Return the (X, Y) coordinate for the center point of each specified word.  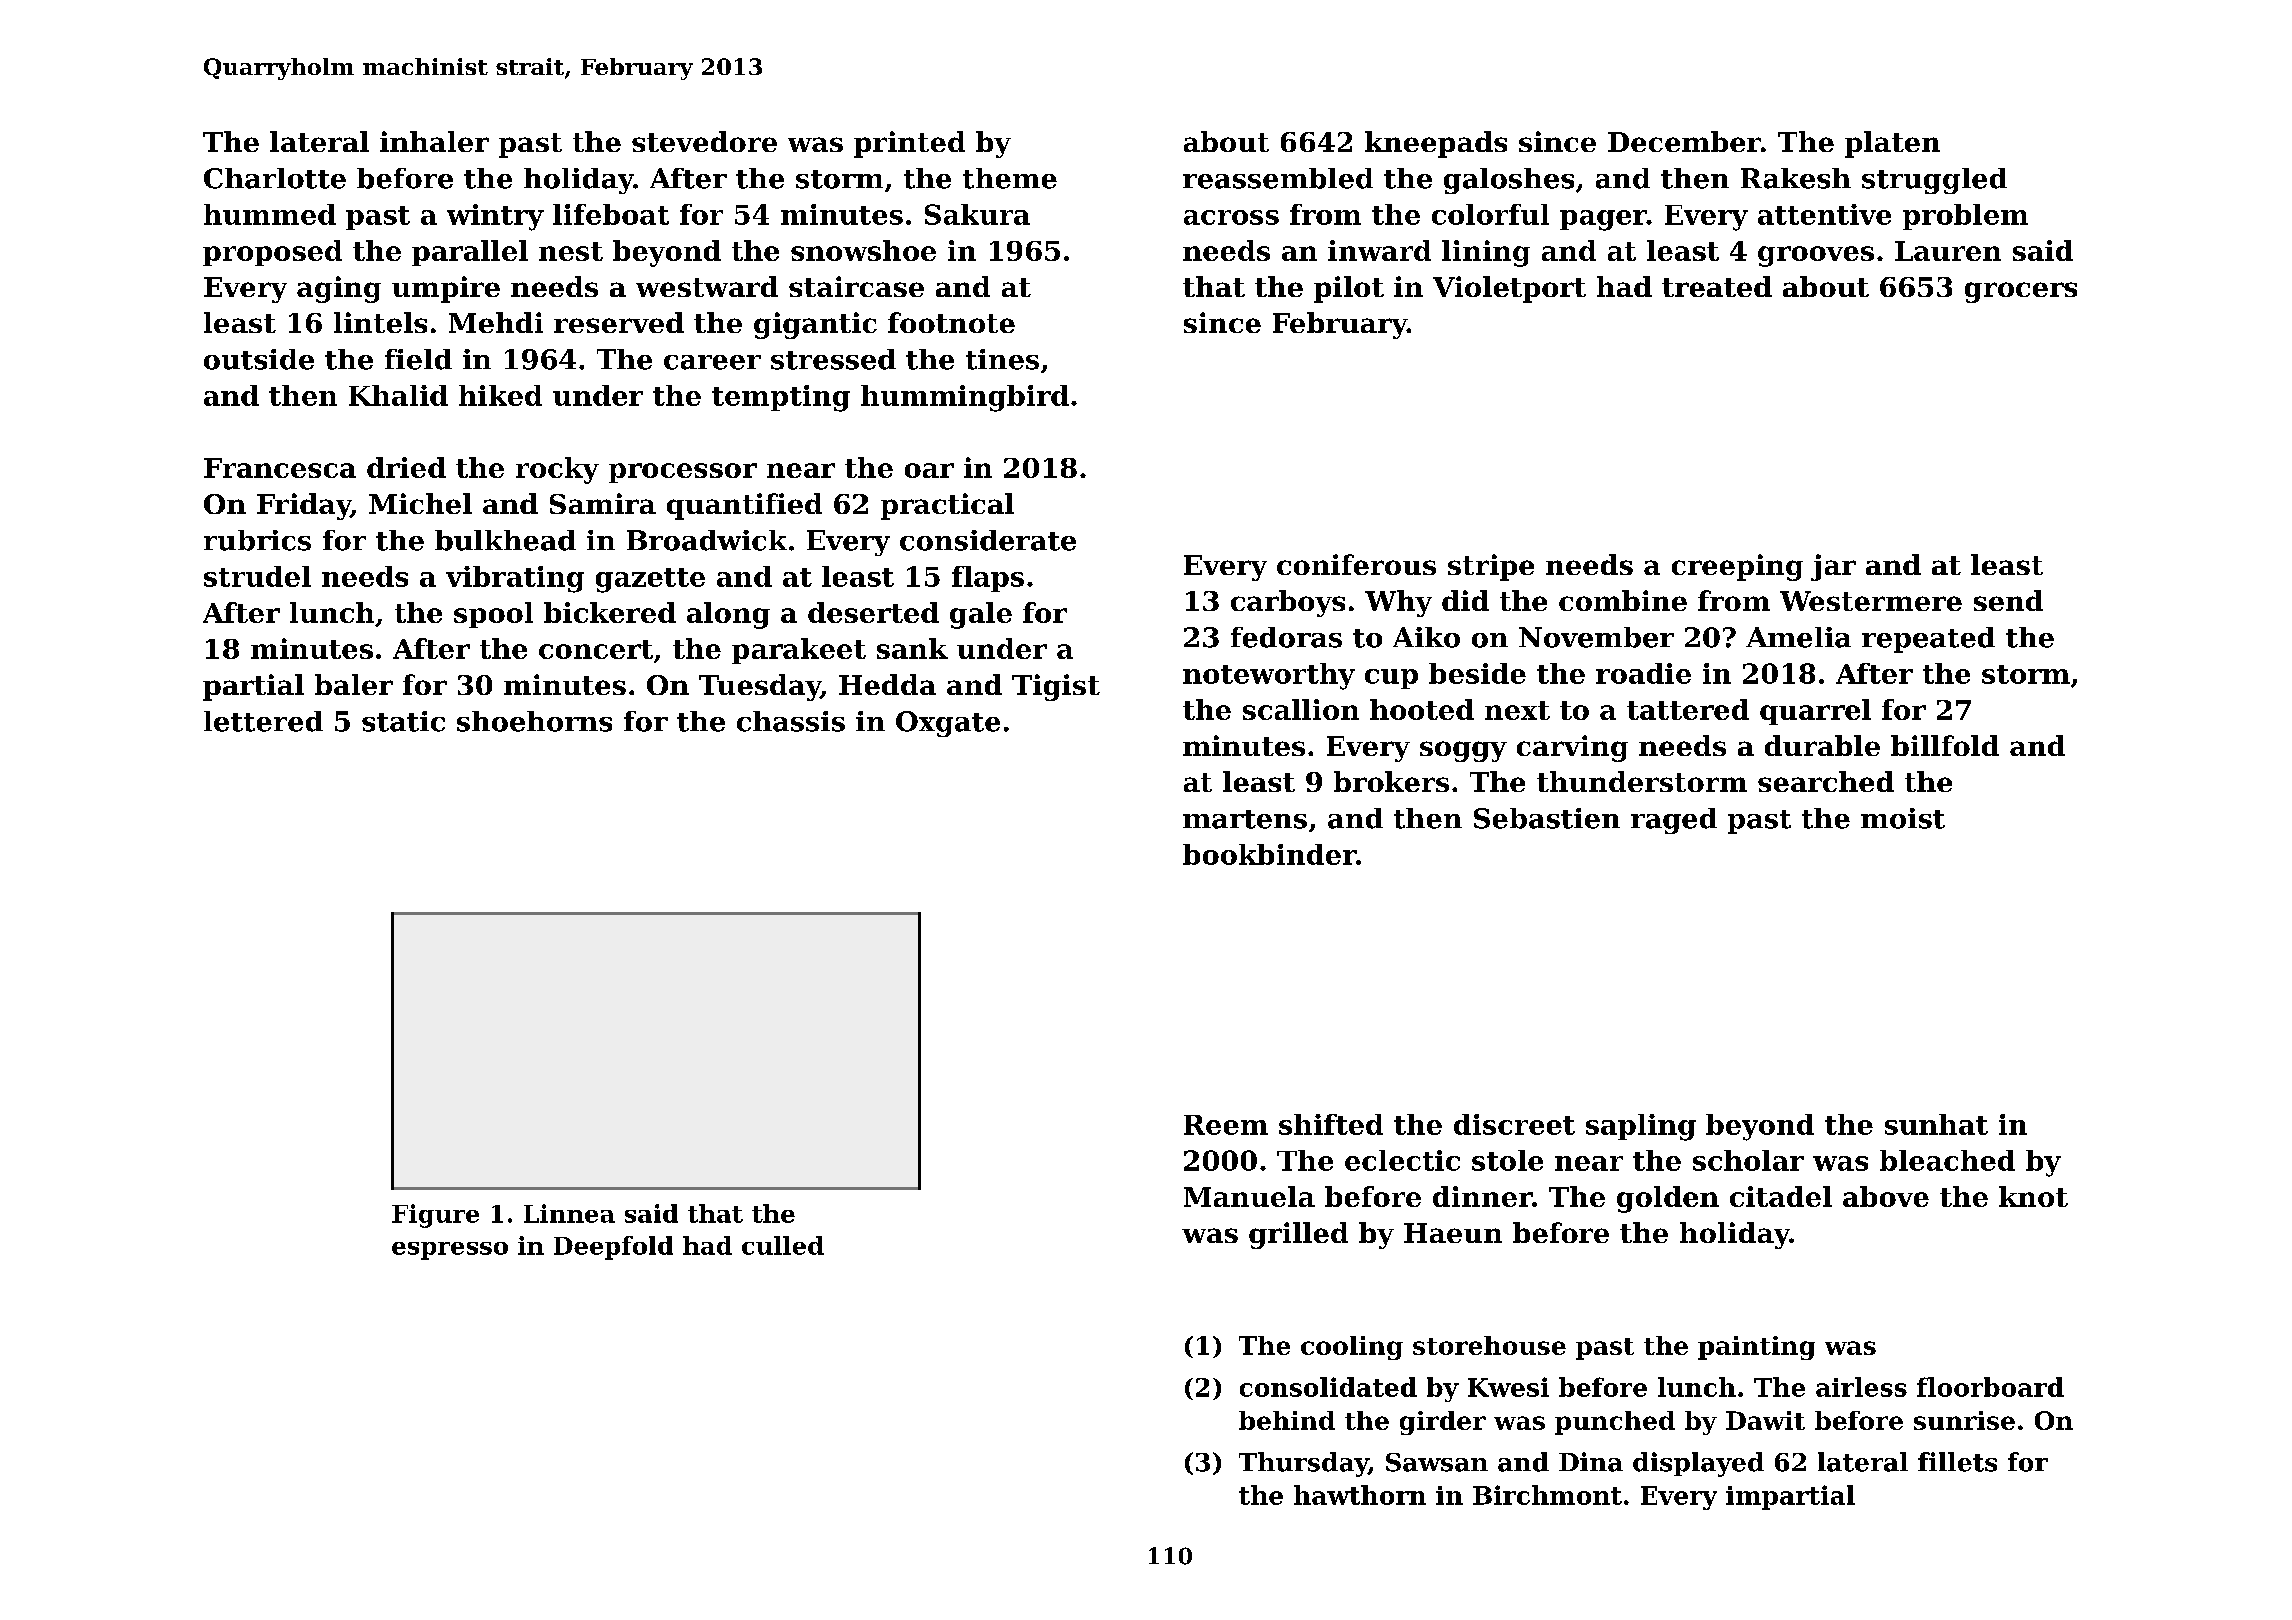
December (1684, 141)
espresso (450, 1251)
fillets (1957, 1462)
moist (1903, 818)
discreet (1514, 1124)
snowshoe (863, 250)
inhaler (434, 141)
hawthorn (1360, 1495)
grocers (2021, 292)
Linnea (569, 1213)
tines (1002, 359)
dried (406, 467)
